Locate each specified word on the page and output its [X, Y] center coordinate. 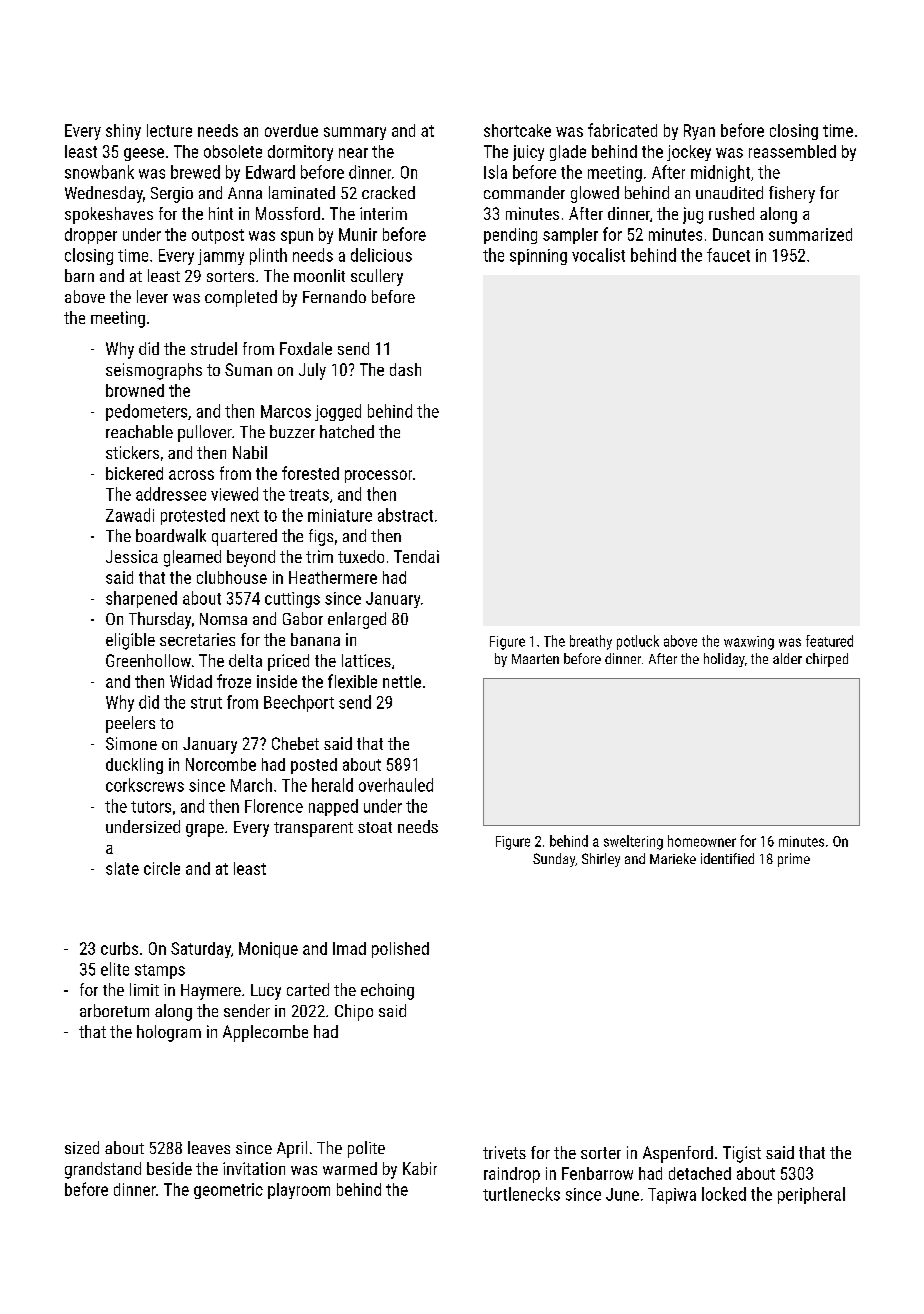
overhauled [396, 785]
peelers [130, 724]
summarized [810, 234]
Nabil [250, 452]
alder [787, 658]
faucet [728, 255]
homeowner [702, 841]
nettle [402, 681]
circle [162, 868]
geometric [228, 1191]
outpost [218, 236]
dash [405, 369]
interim [383, 213]
